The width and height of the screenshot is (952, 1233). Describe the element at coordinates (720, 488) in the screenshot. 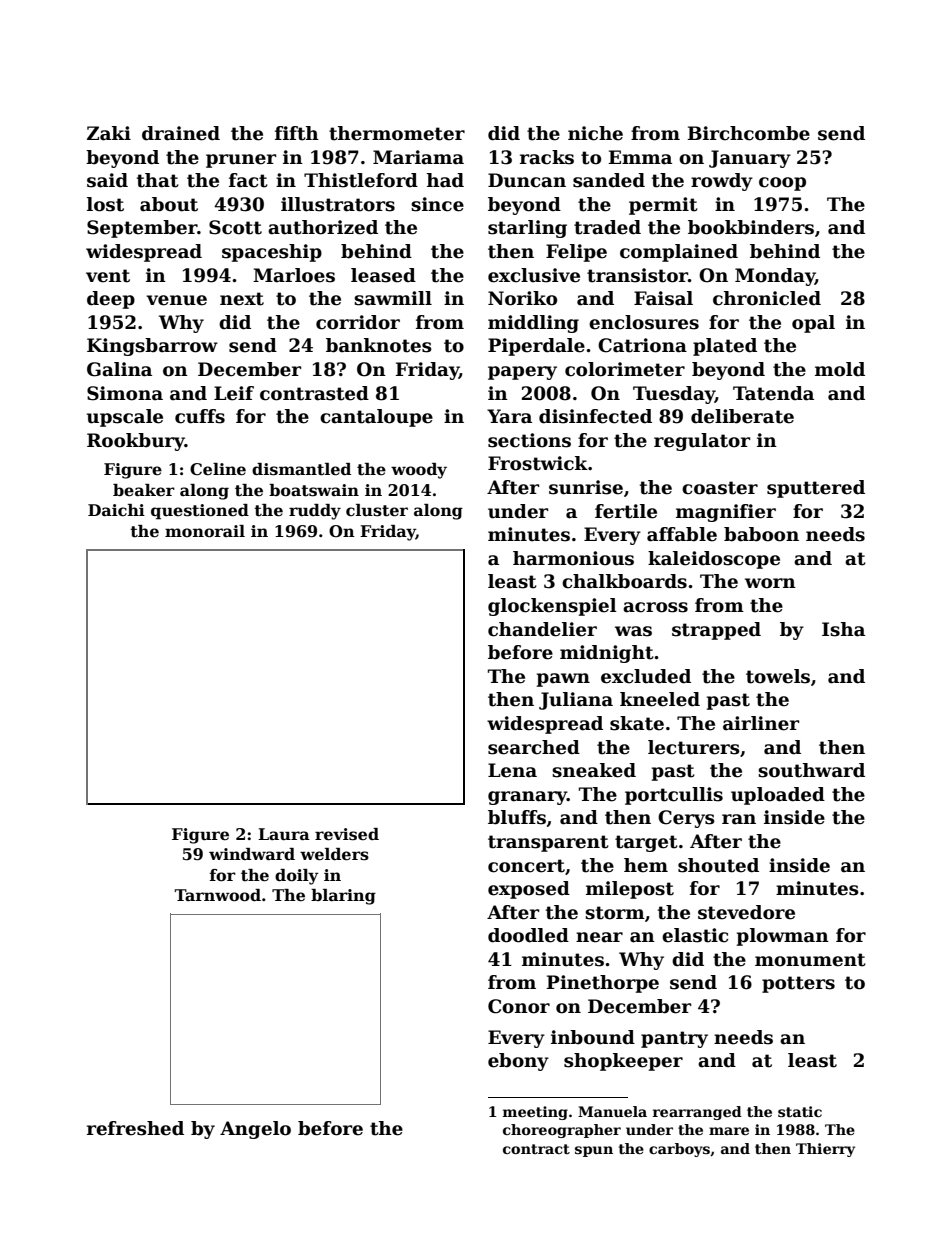

I see `coaster` at that location.
